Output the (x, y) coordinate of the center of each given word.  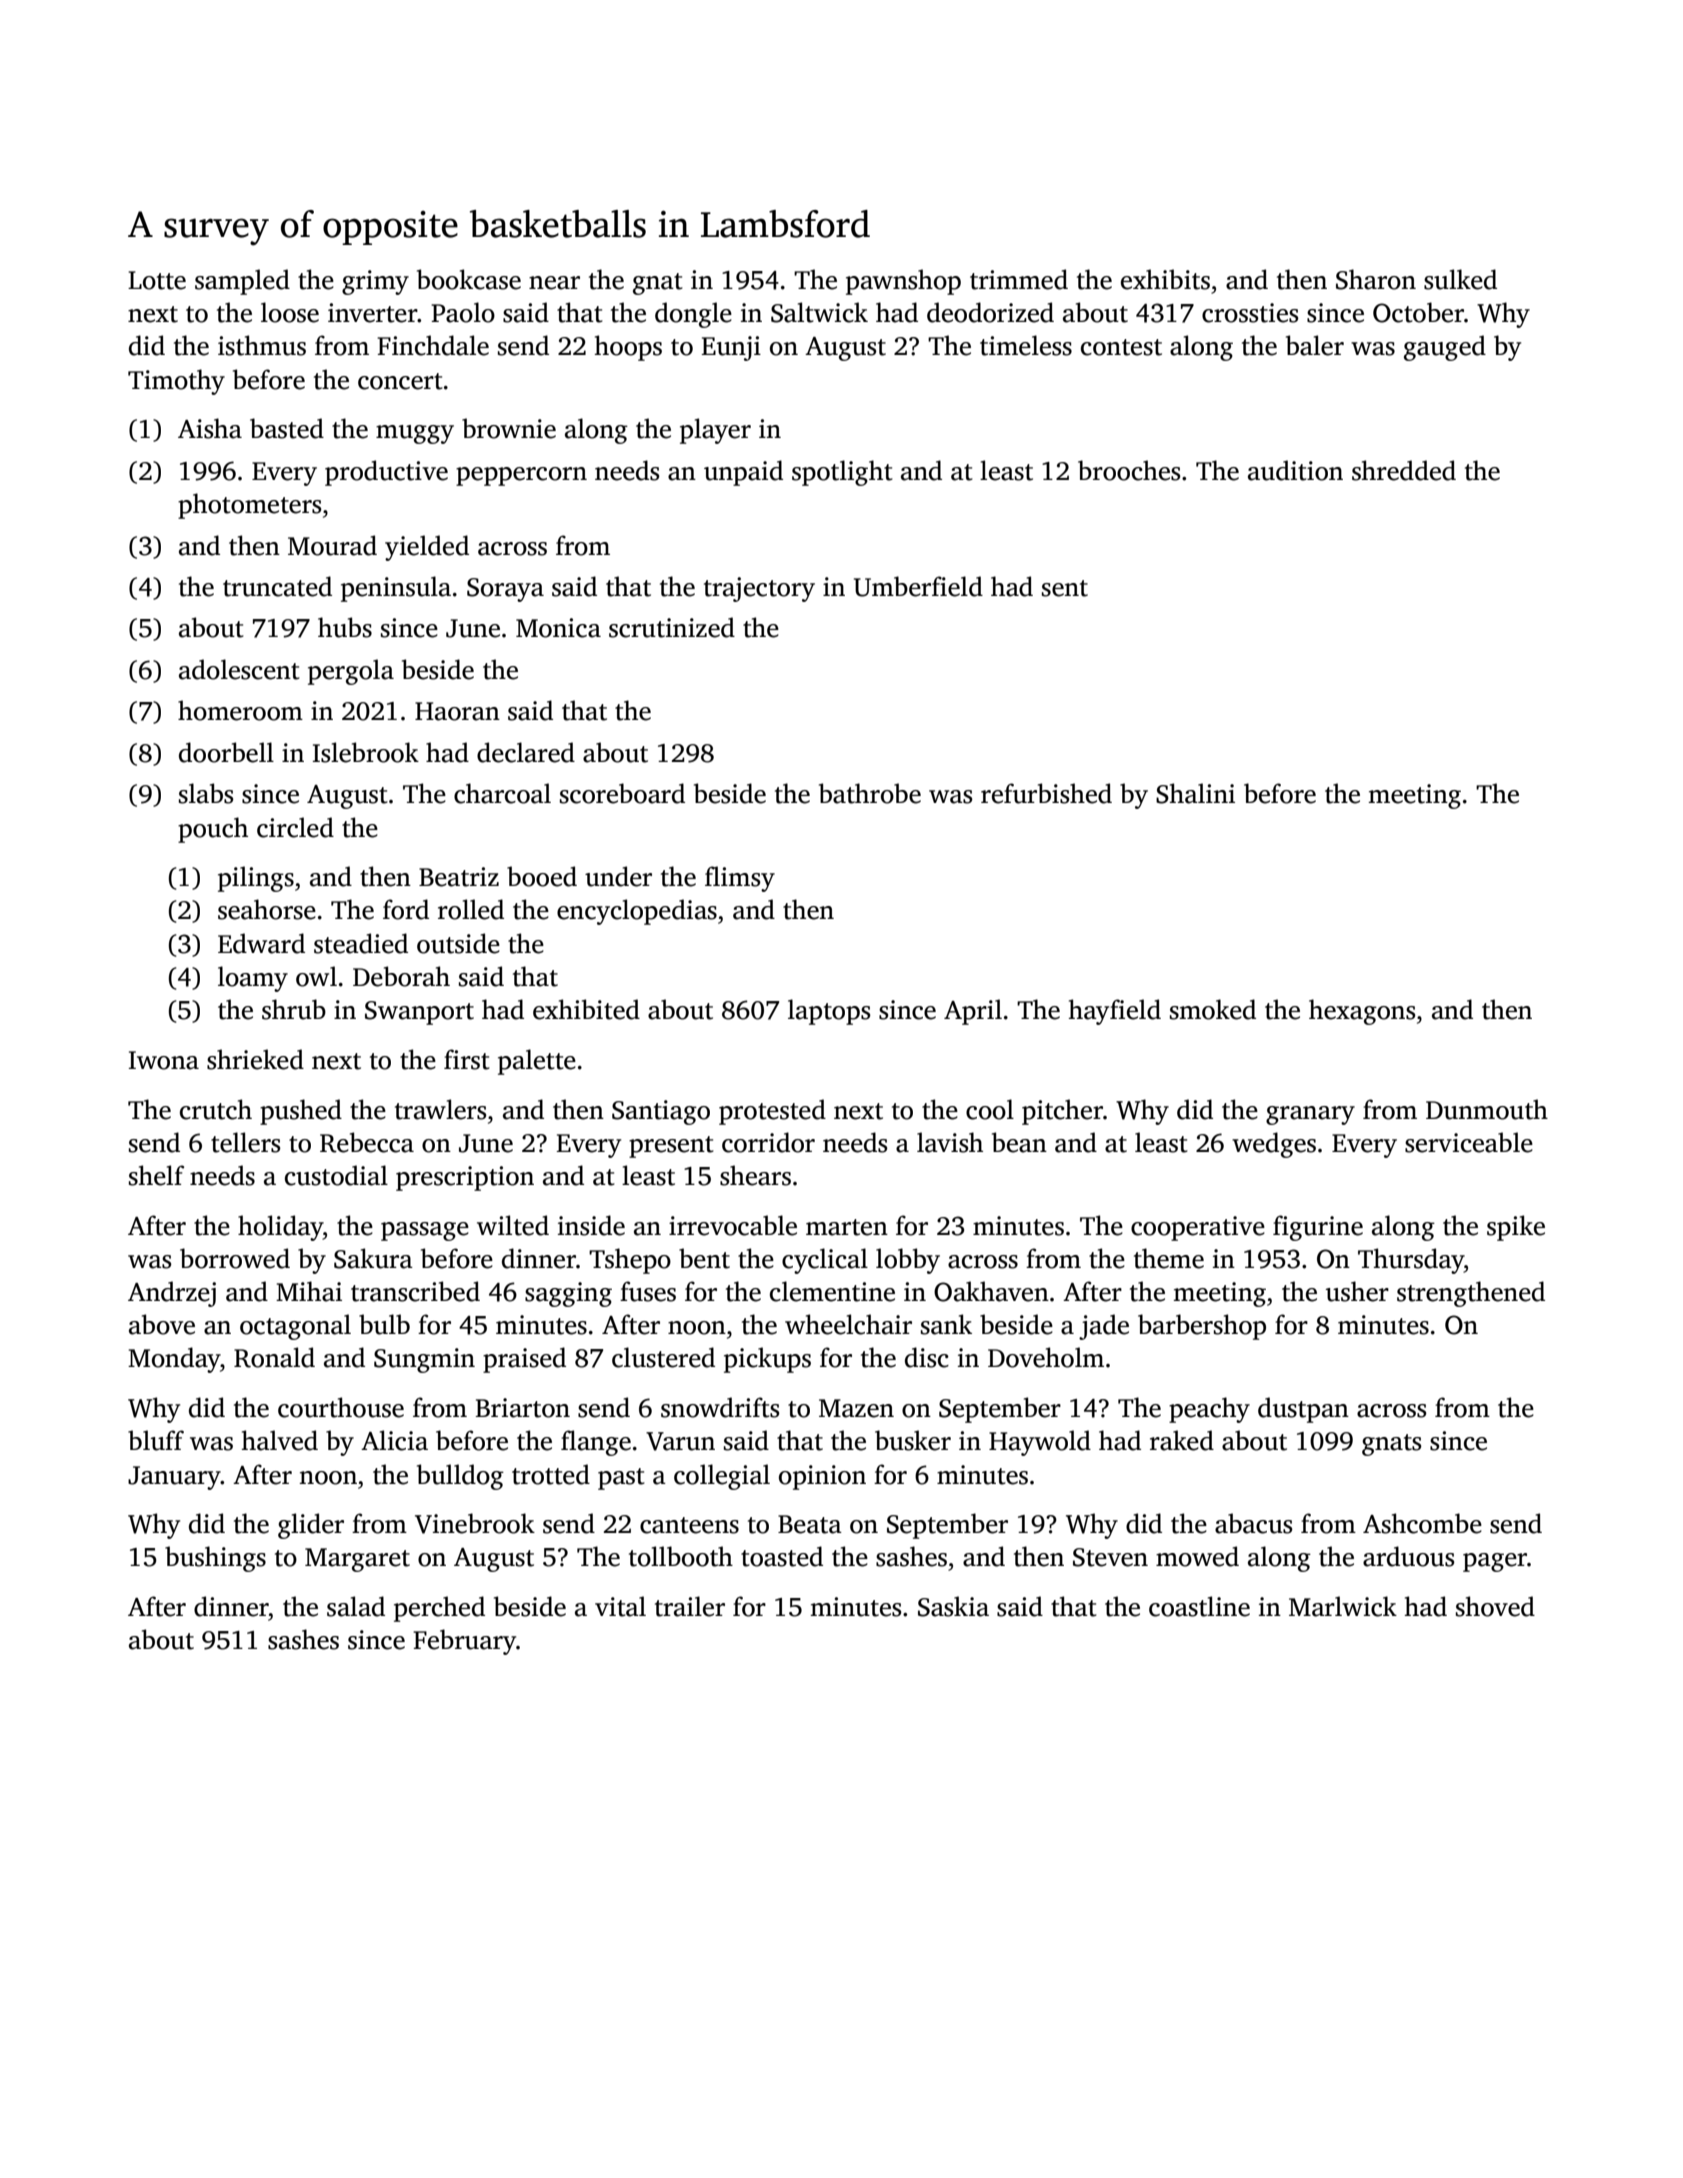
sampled (242, 282)
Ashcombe (1422, 1523)
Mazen (856, 1408)
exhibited (586, 1009)
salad (356, 1606)
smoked (1213, 1009)
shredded (1404, 470)
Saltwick (819, 312)
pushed (301, 1112)
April (973, 1012)
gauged (1445, 348)
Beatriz (459, 877)
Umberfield (918, 586)
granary (1310, 1115)
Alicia (394, 1440)
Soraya (505, 590)
